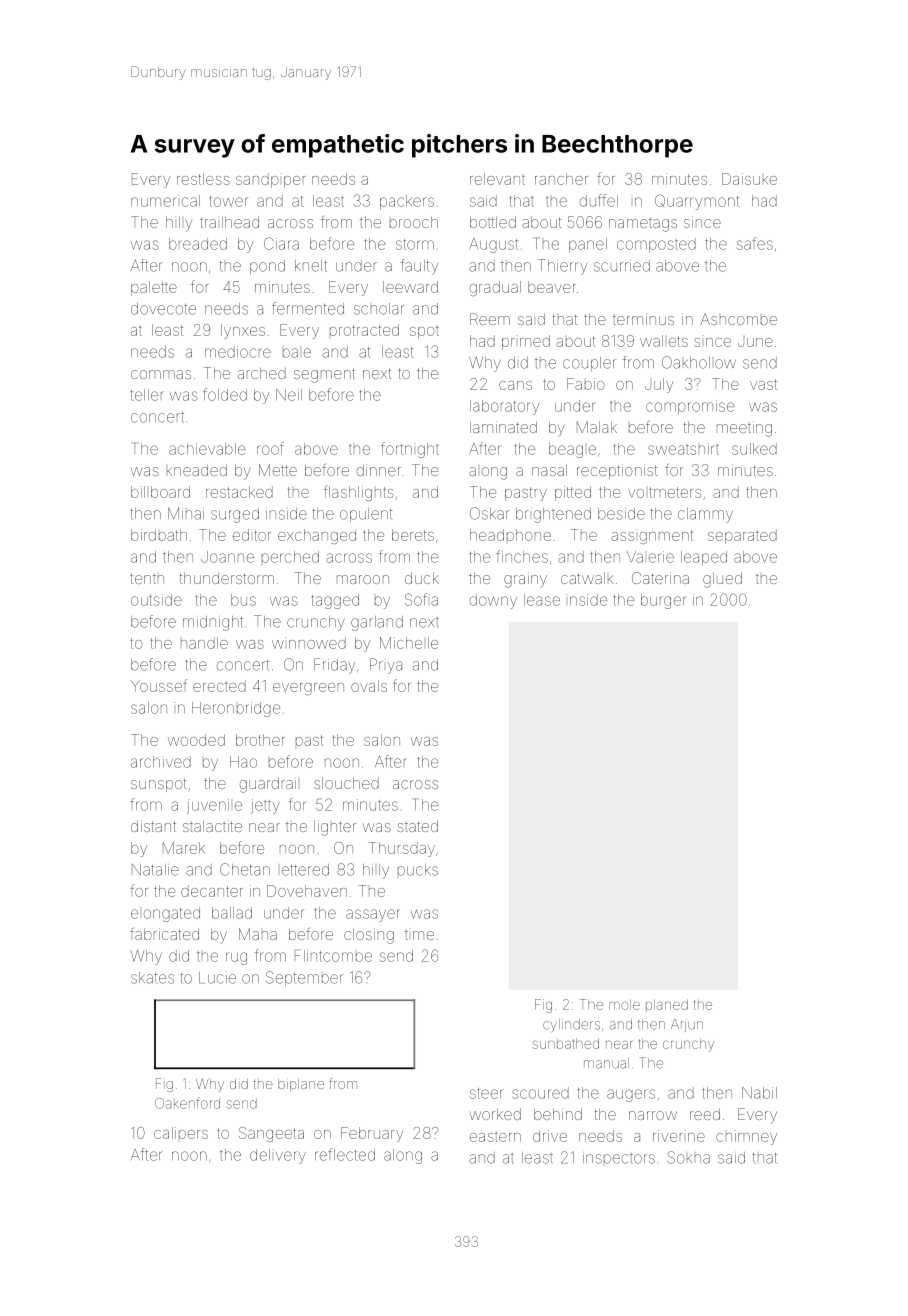  Describe the element at coordinates (746, 1137) in the page. I see `chimney` at that location.
